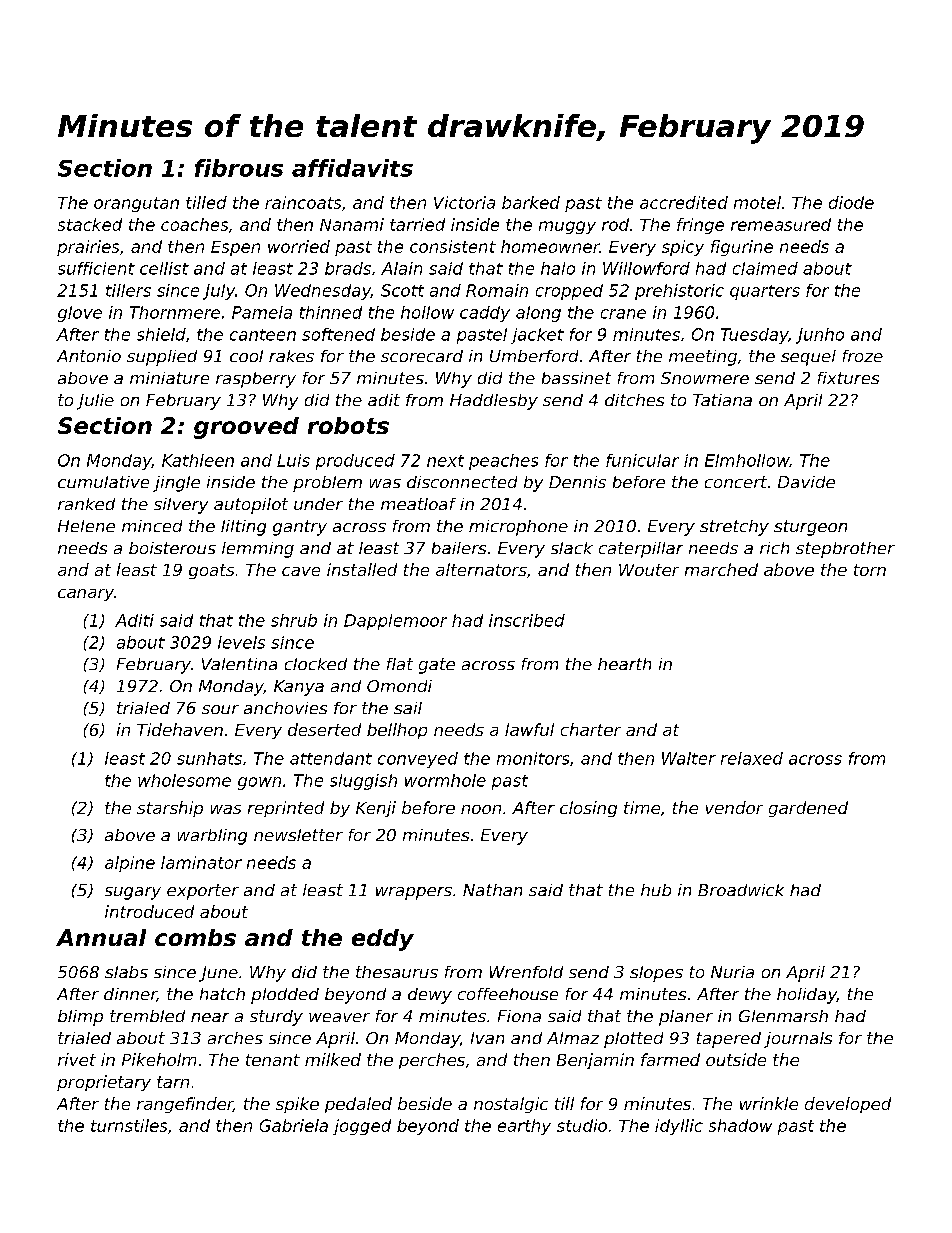  What do you see at coordinates (624, 664) in the screenshot?
I see `hearth` at bounding box center [624, 664].
